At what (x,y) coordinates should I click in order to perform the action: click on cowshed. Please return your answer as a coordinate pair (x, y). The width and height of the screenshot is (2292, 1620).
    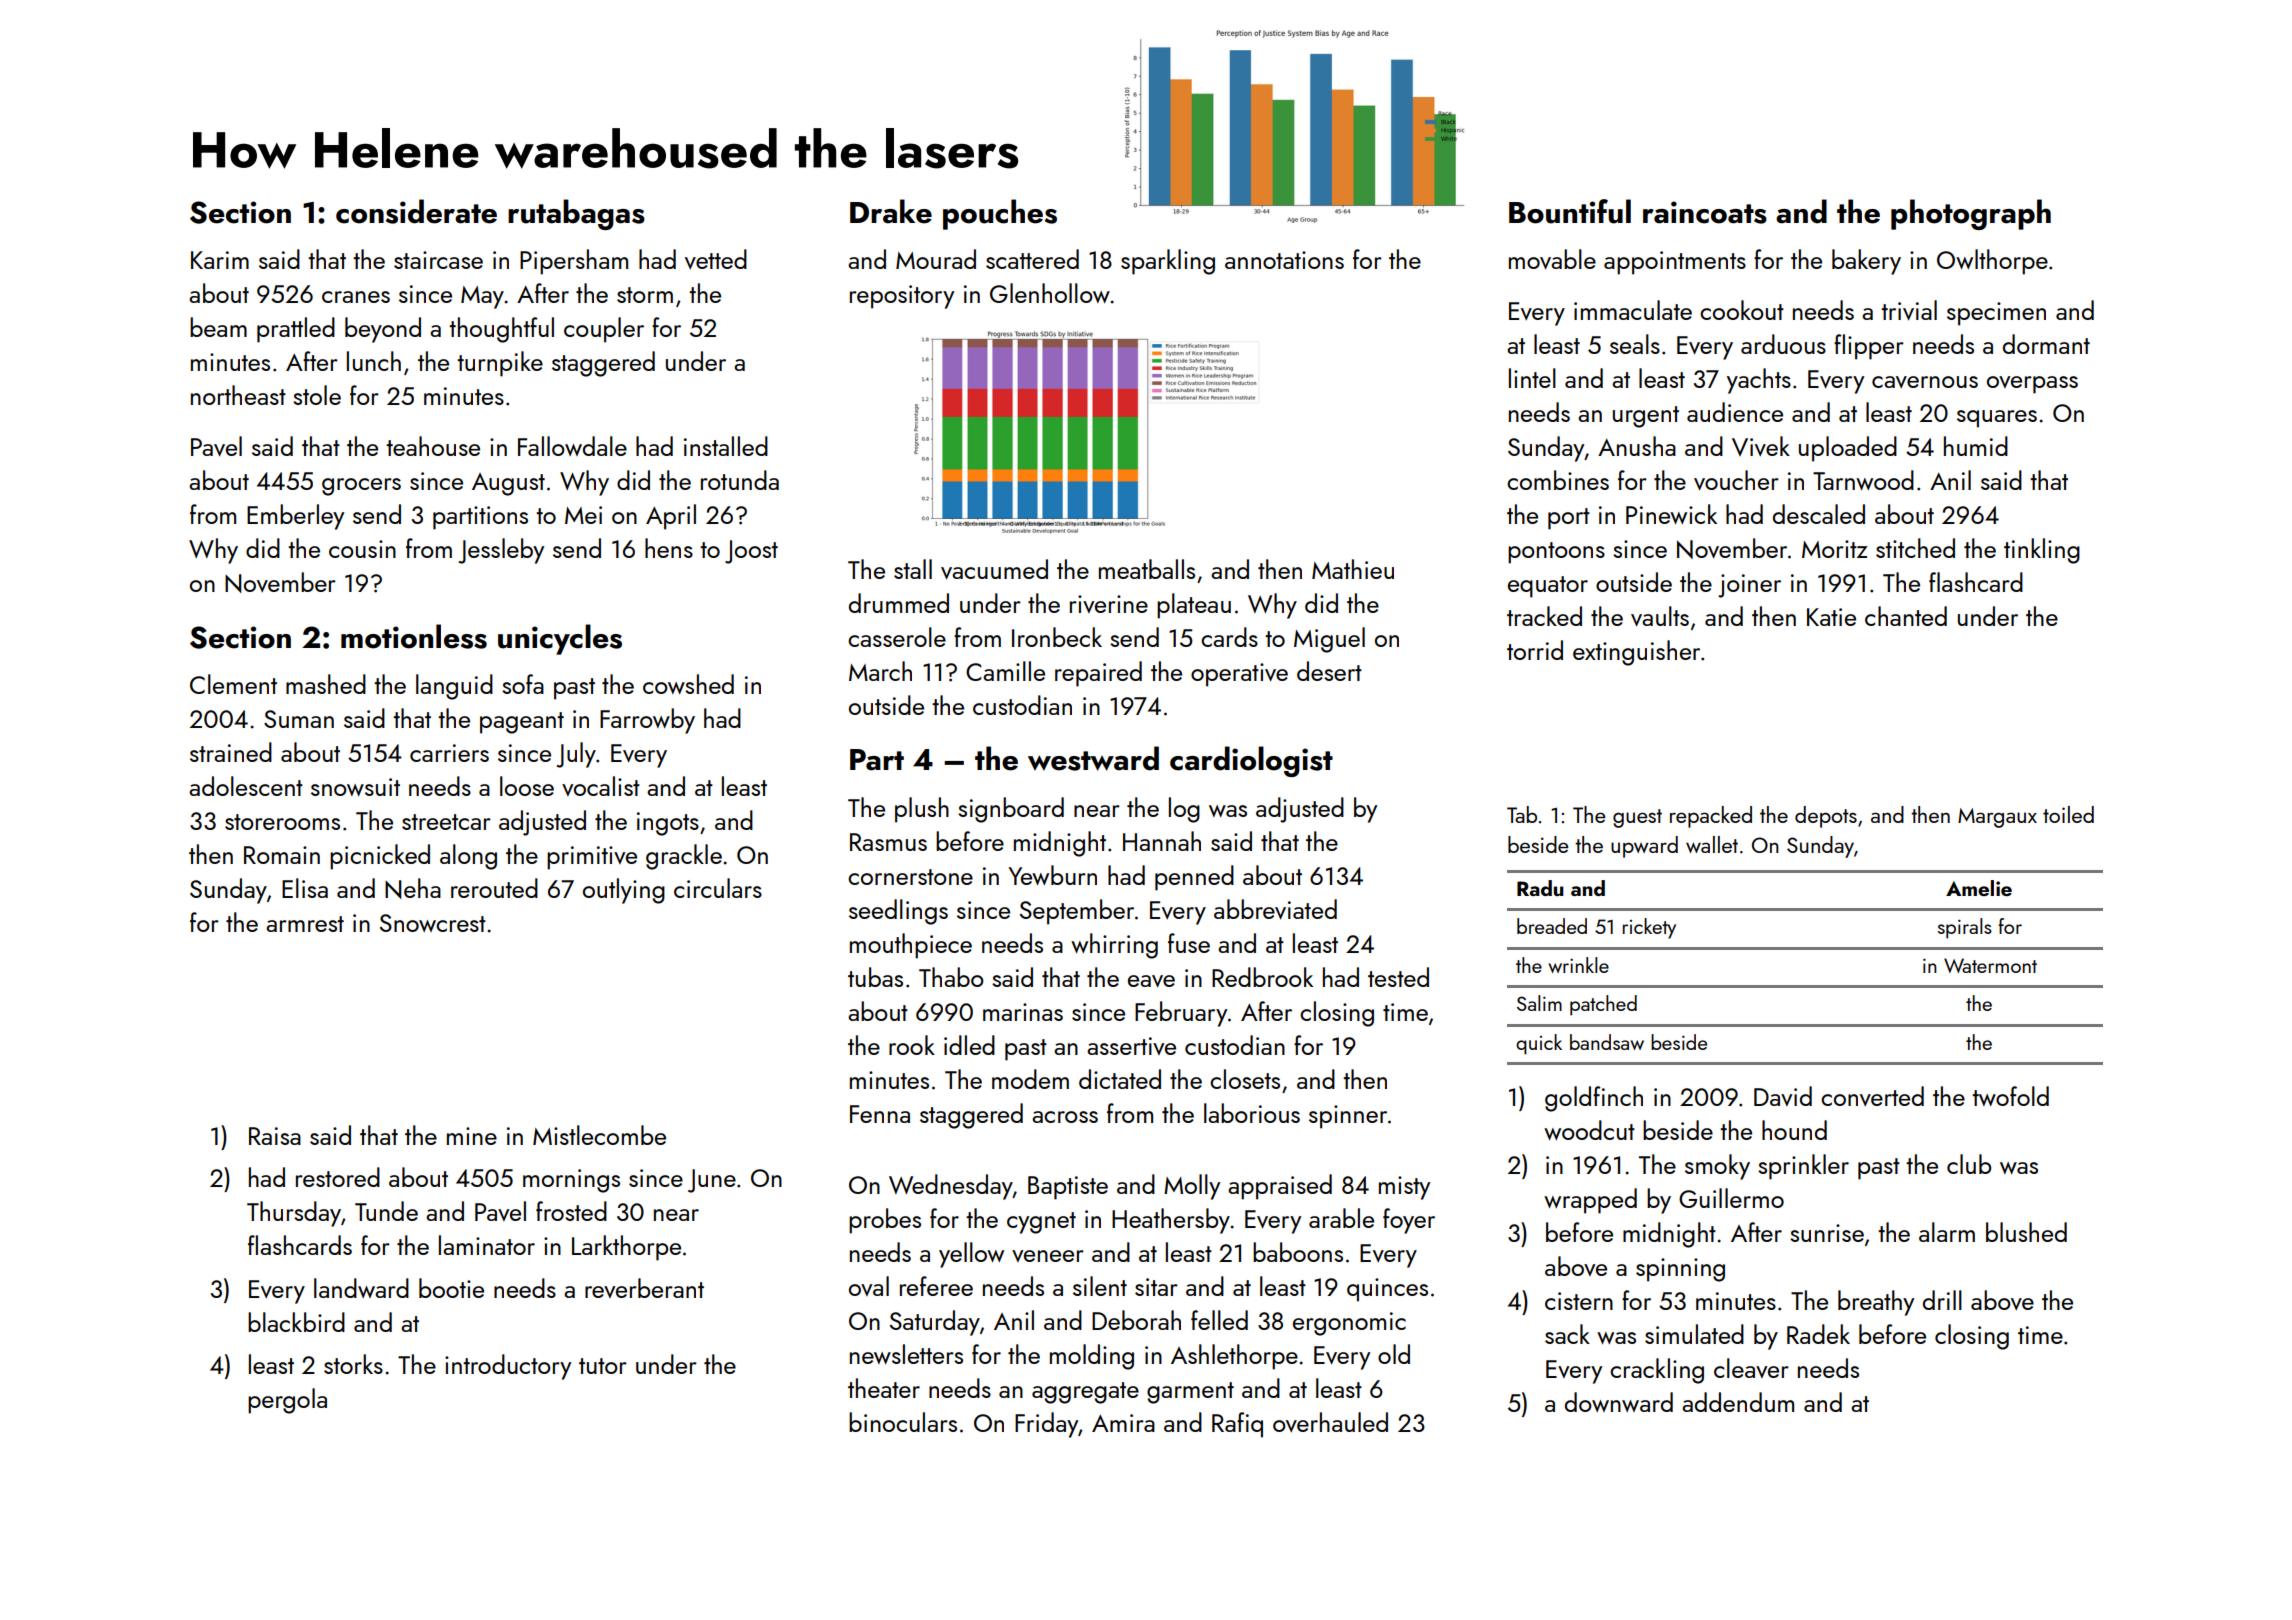
    Looking at the image, I should click on (688, 684).
